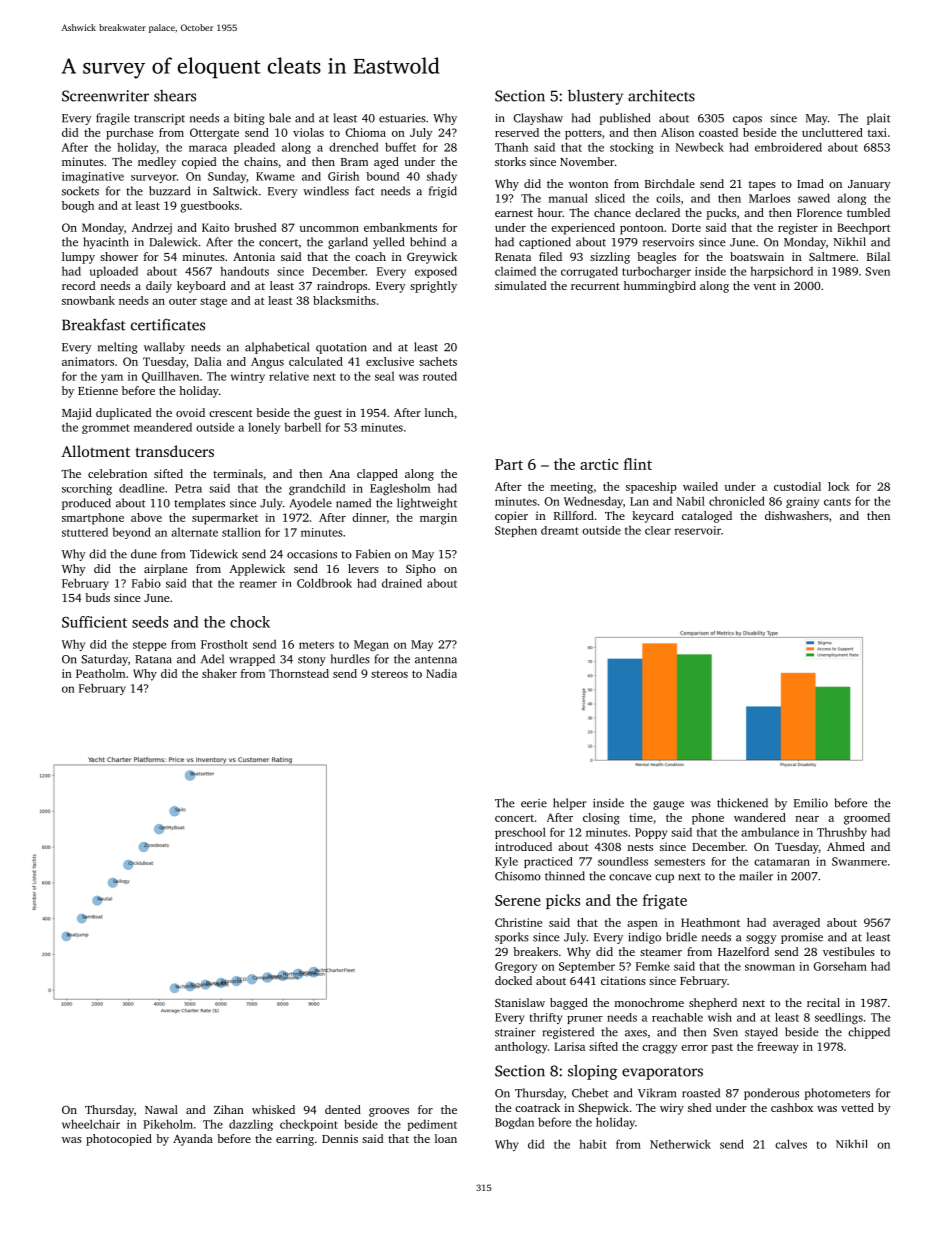 The width and height of the screenshot is (952, 1233). I want to click on Emilio, so click(811, 803).
